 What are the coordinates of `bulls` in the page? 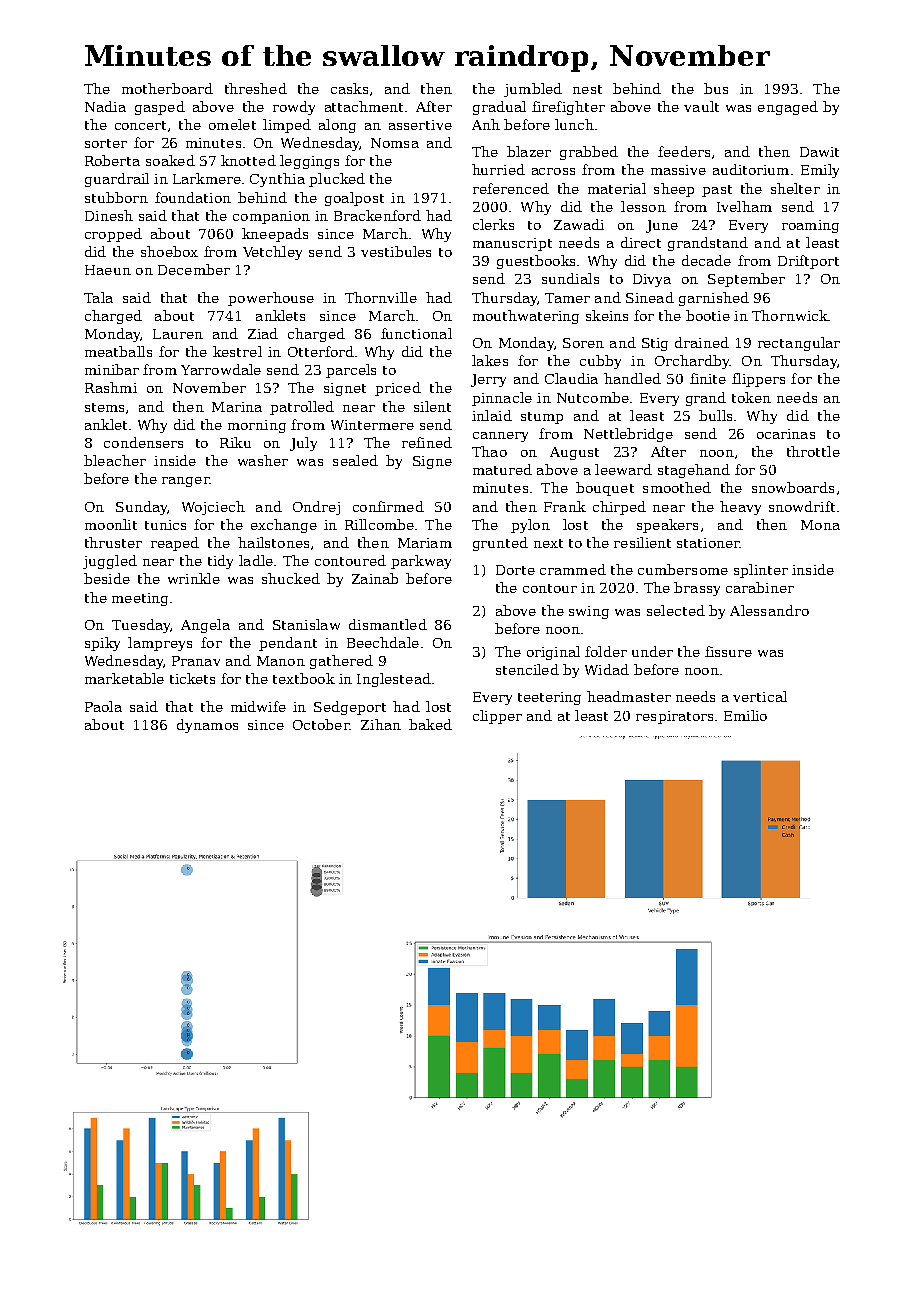 It's located at (715, 415).
